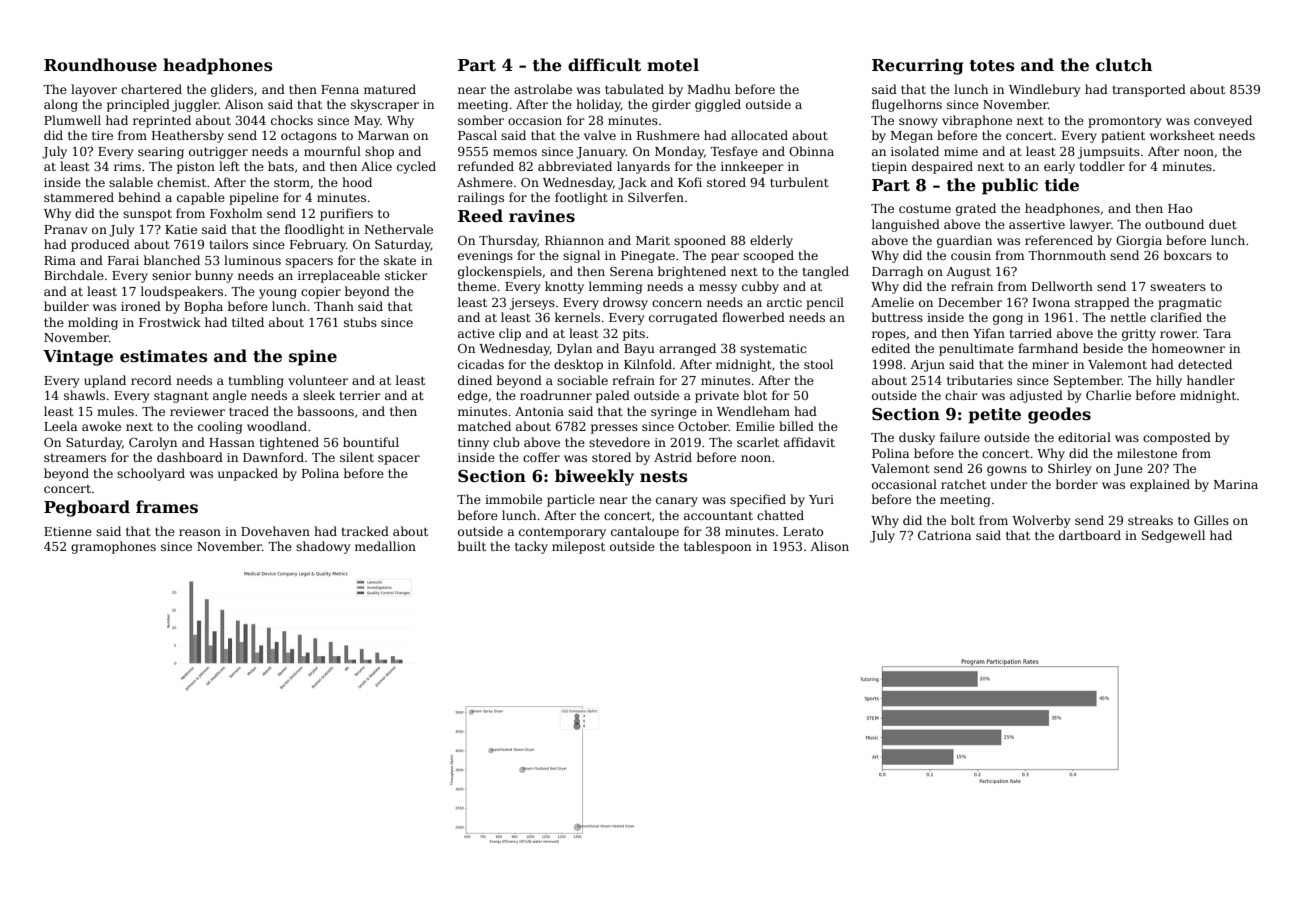  What do you see at coordinates (79, 197) in the screenshot?
I see `stammered` at bounding box center [79, 197].
